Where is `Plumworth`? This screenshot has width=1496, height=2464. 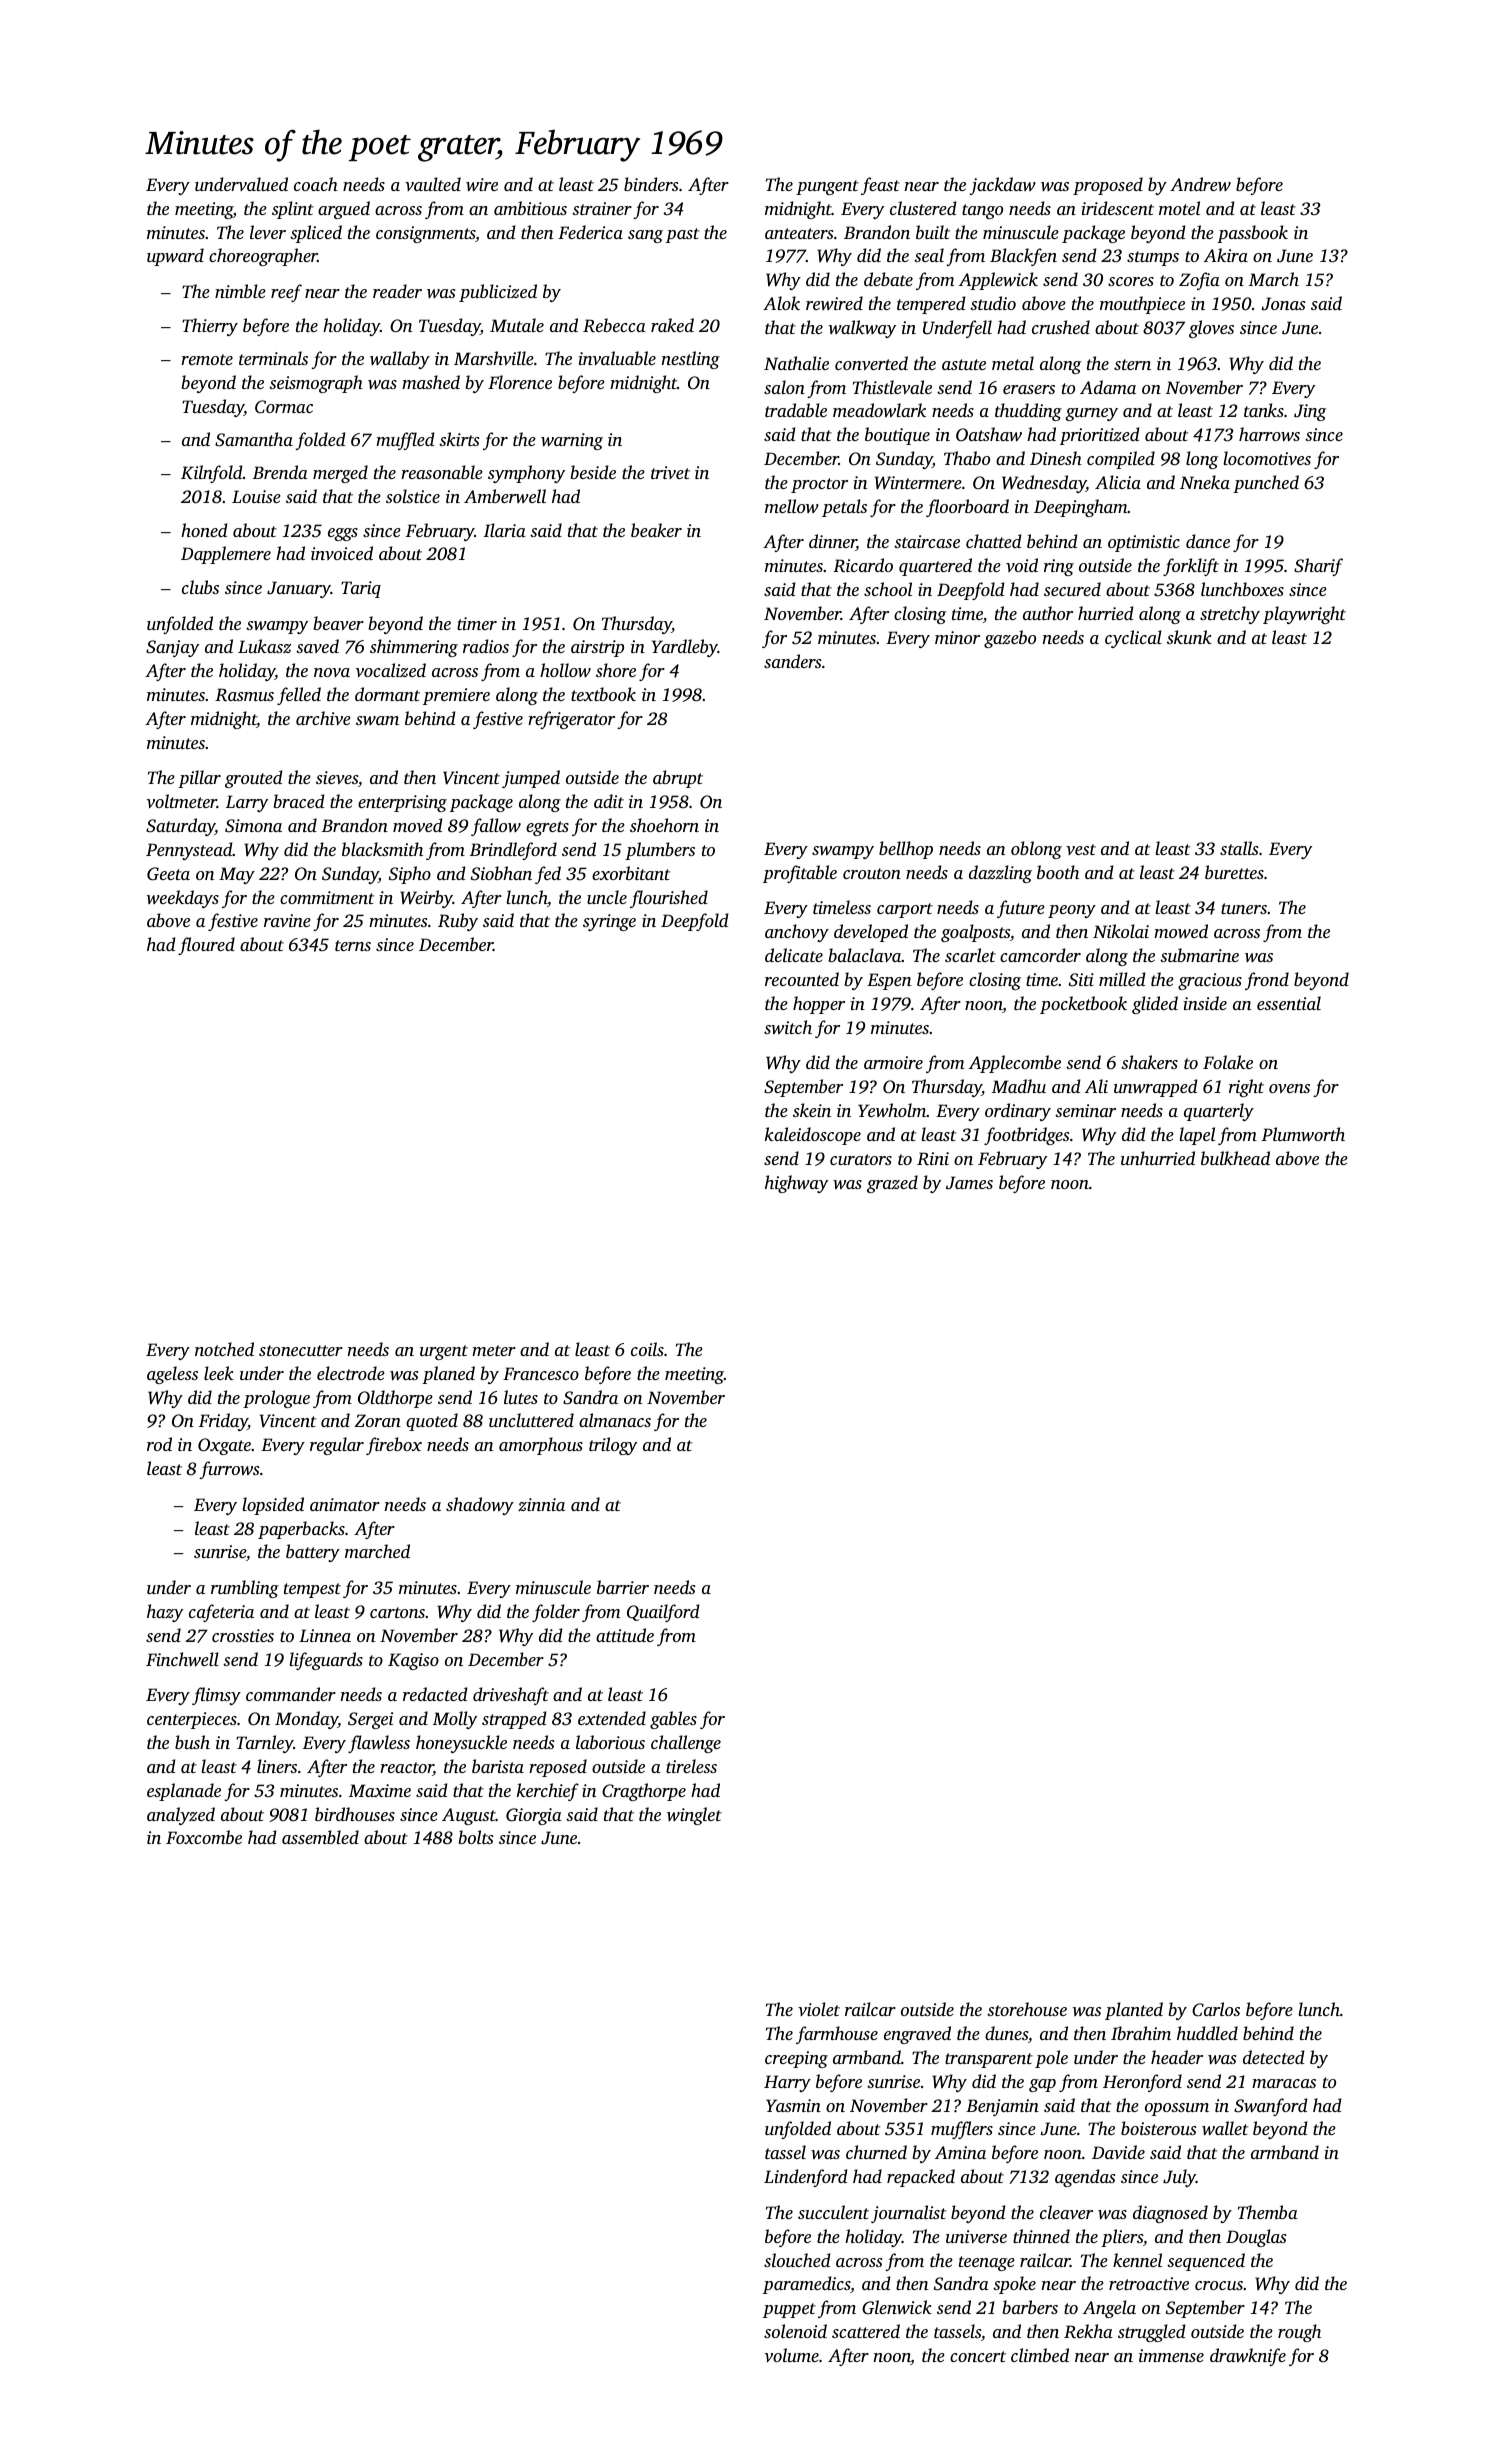
Plumworth is located at coordinates (1303, 1134).
